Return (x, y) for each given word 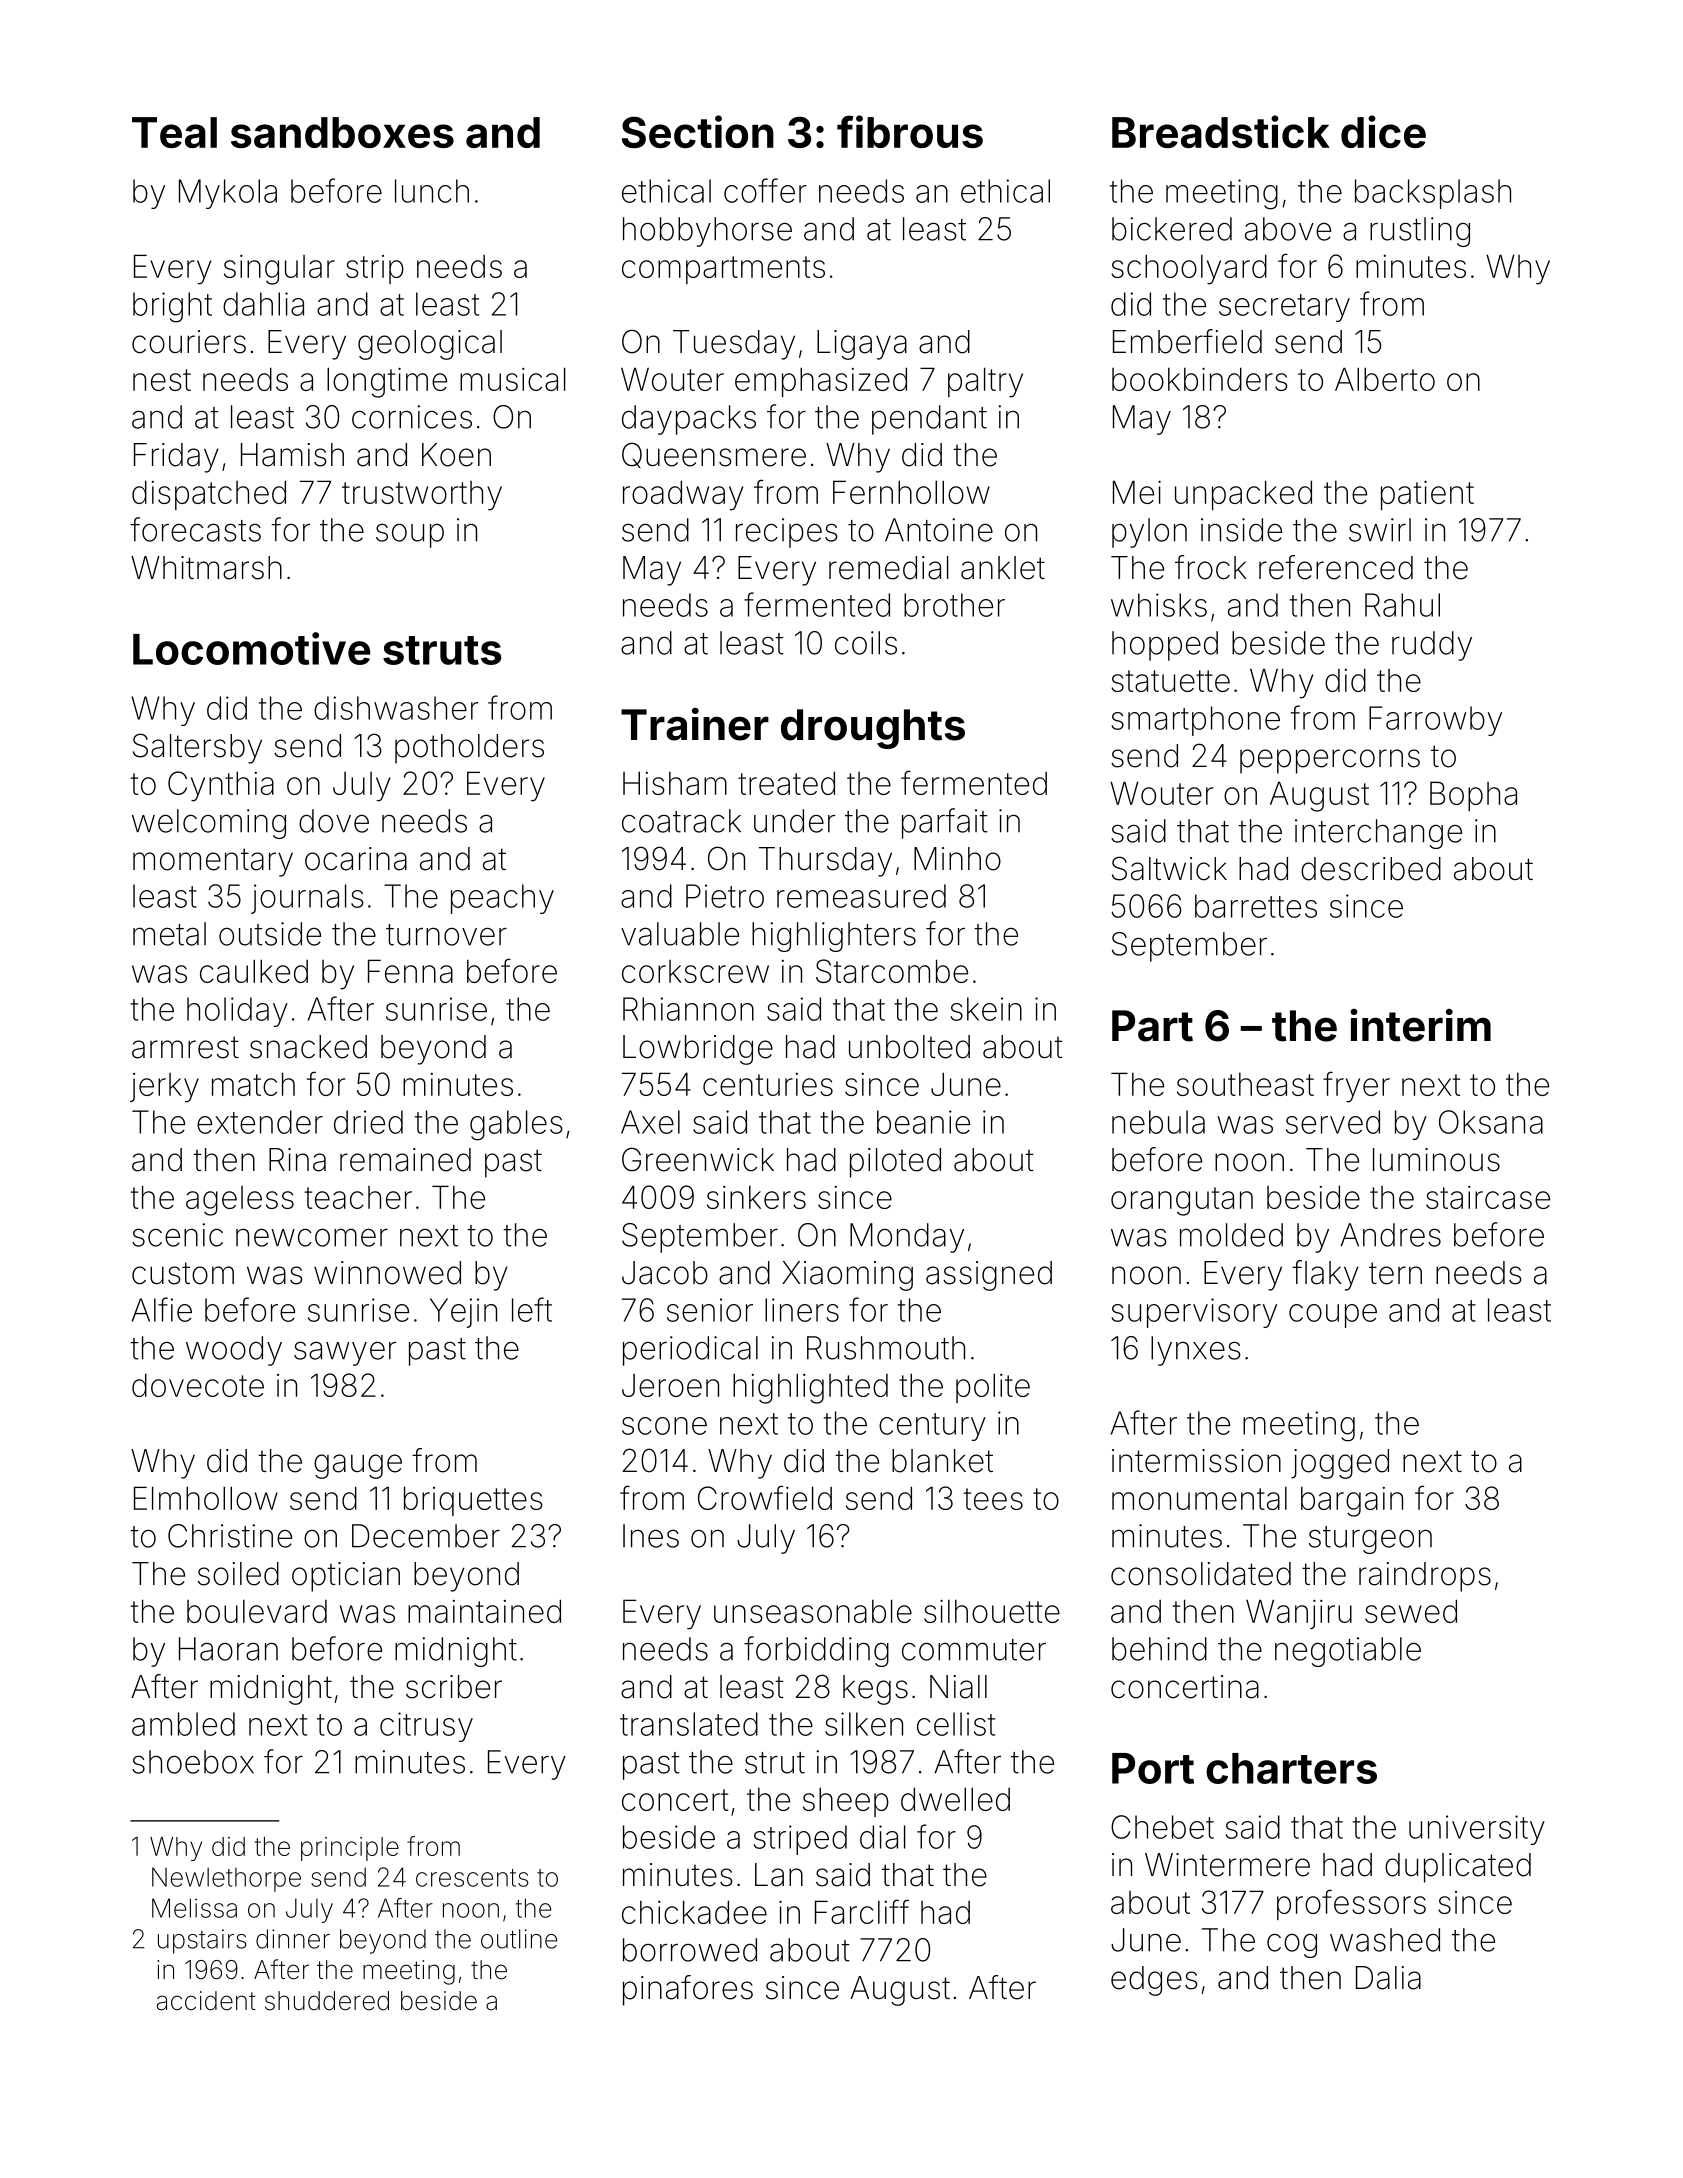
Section (698, 131)
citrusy (426, 1727)
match (253, 1084)
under (794, 821)
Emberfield (1187, 341)
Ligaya (862, 345)
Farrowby (1435, 721)
